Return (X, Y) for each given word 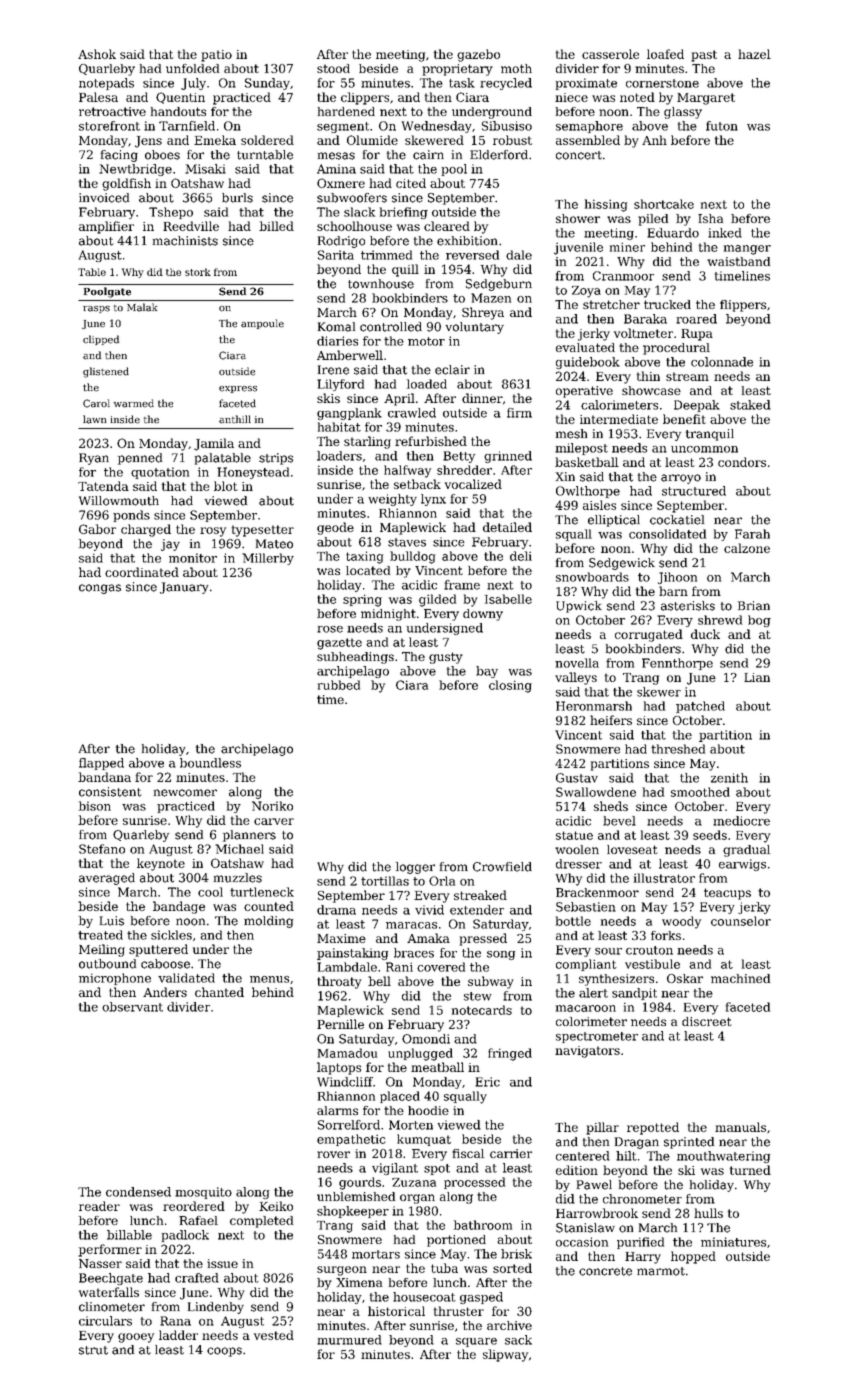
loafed (665, 54)
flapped (101, 764)
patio (216, 56)
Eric (487, 1082)
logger (415, 868)
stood (333, 68)
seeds (710, 835)
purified (640, 1243)
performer (110, 1250)
